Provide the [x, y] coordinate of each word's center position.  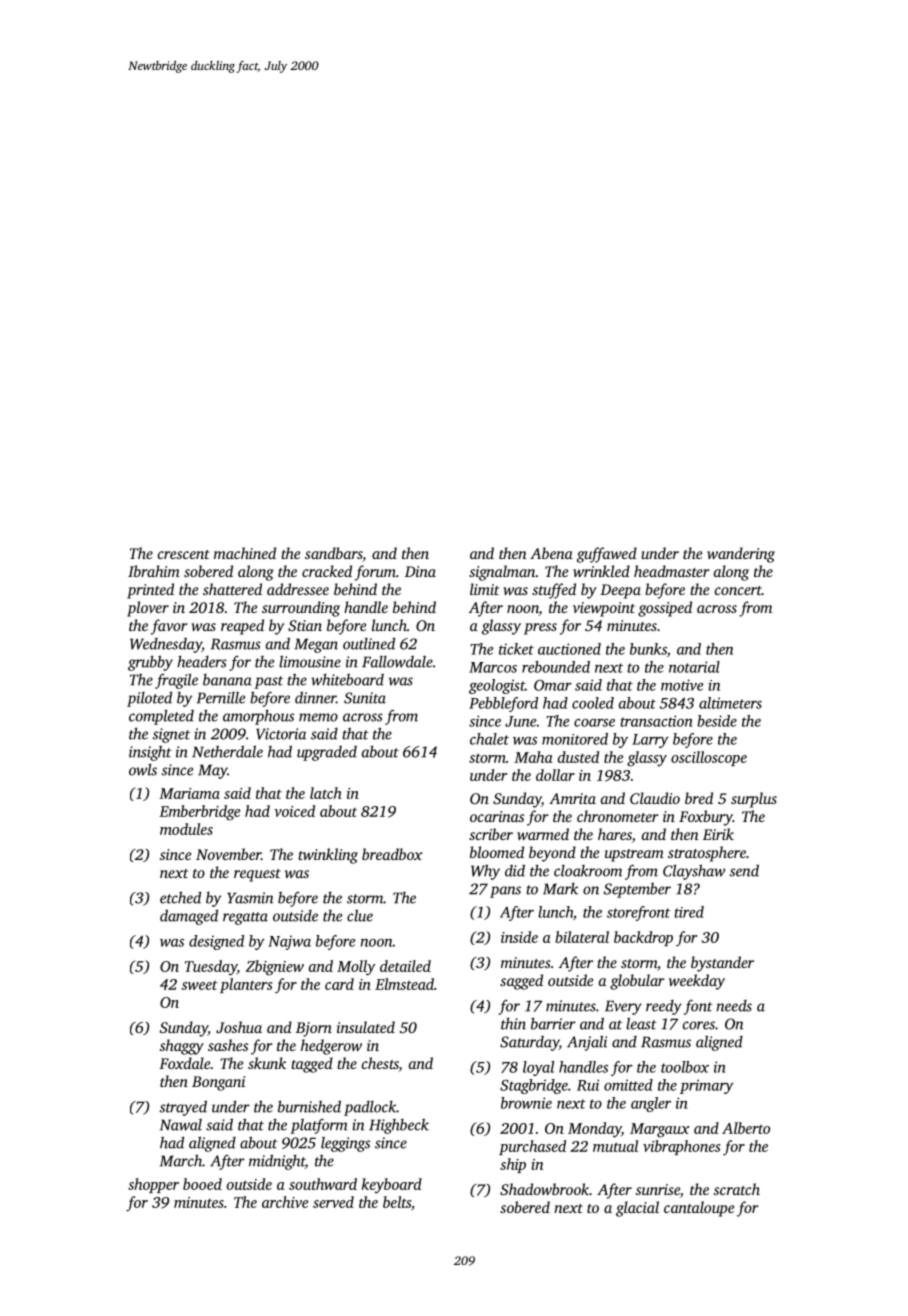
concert [738, 590]
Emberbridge [199, 813]
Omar [553, 685]
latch [326, 793]
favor [169, 627]
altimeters [730, 703]
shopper [153, 1185]
